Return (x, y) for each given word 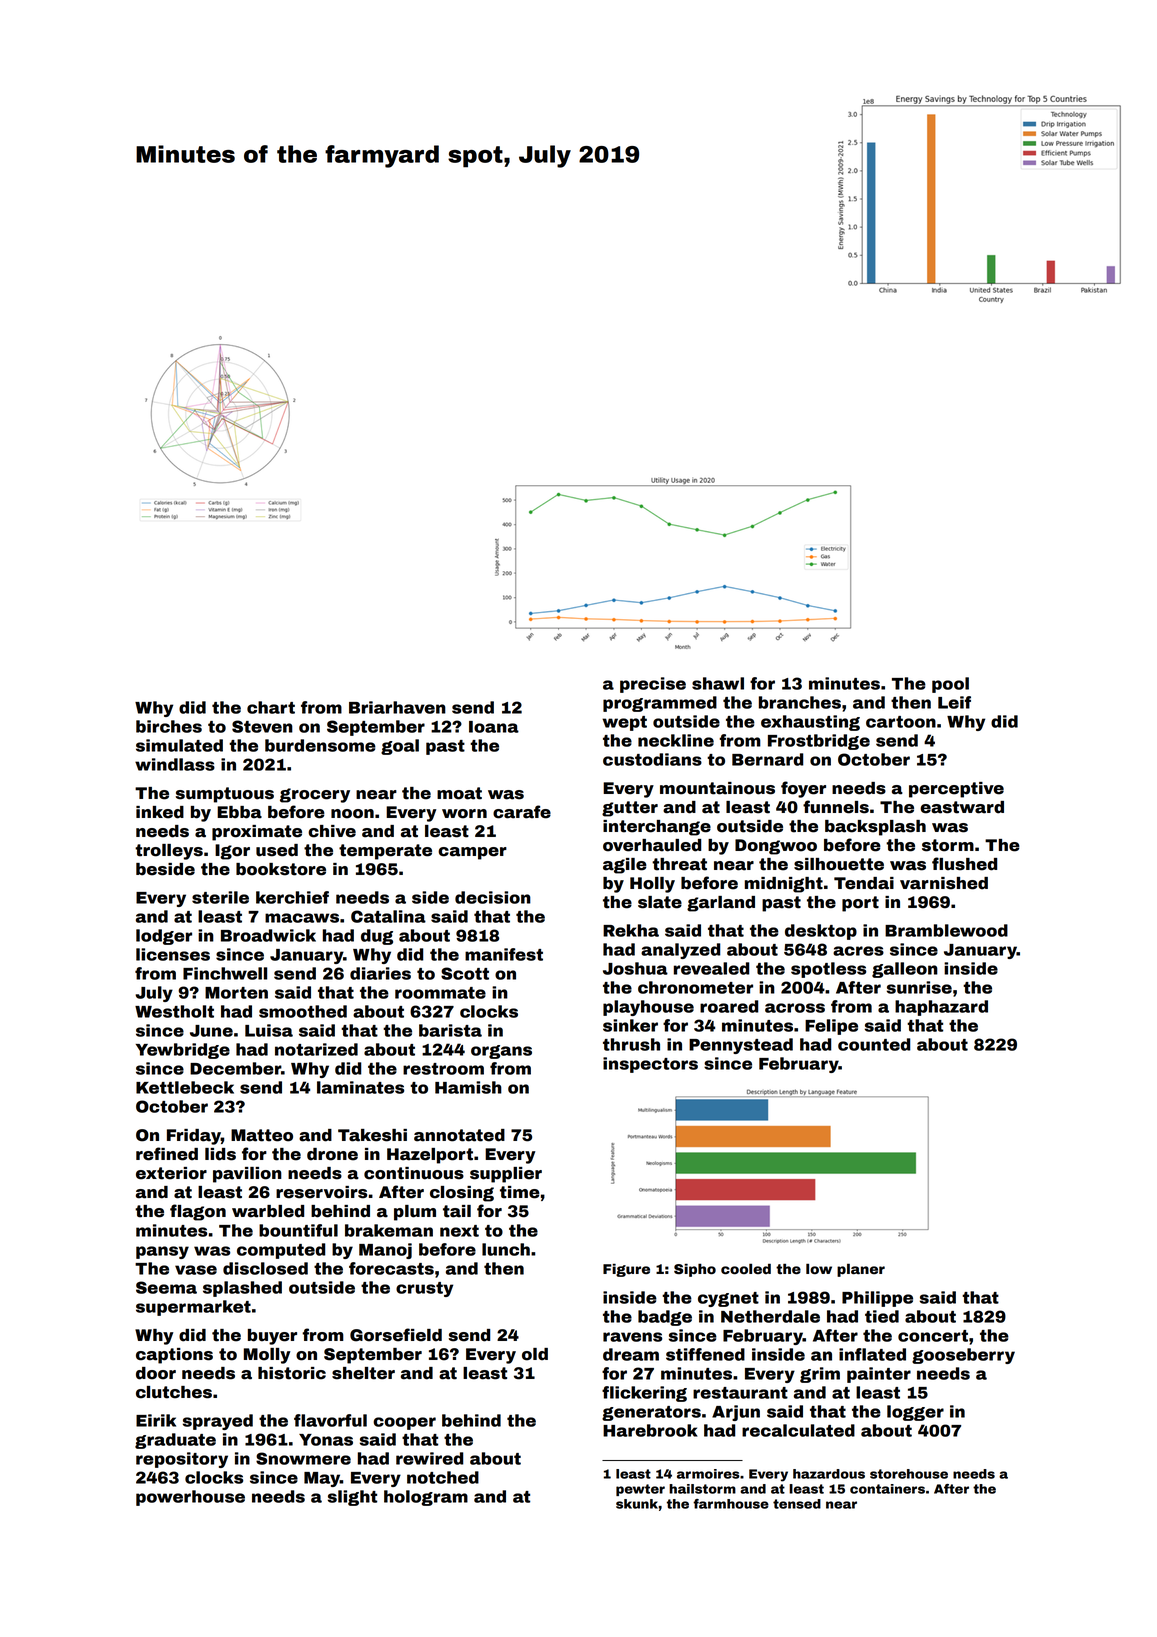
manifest (504, 954)
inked (160, 812)
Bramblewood (946, 930)
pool (950, 685)
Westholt (174, 1011)
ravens (632, 1337)
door (156, 1373)
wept (624, 723)
